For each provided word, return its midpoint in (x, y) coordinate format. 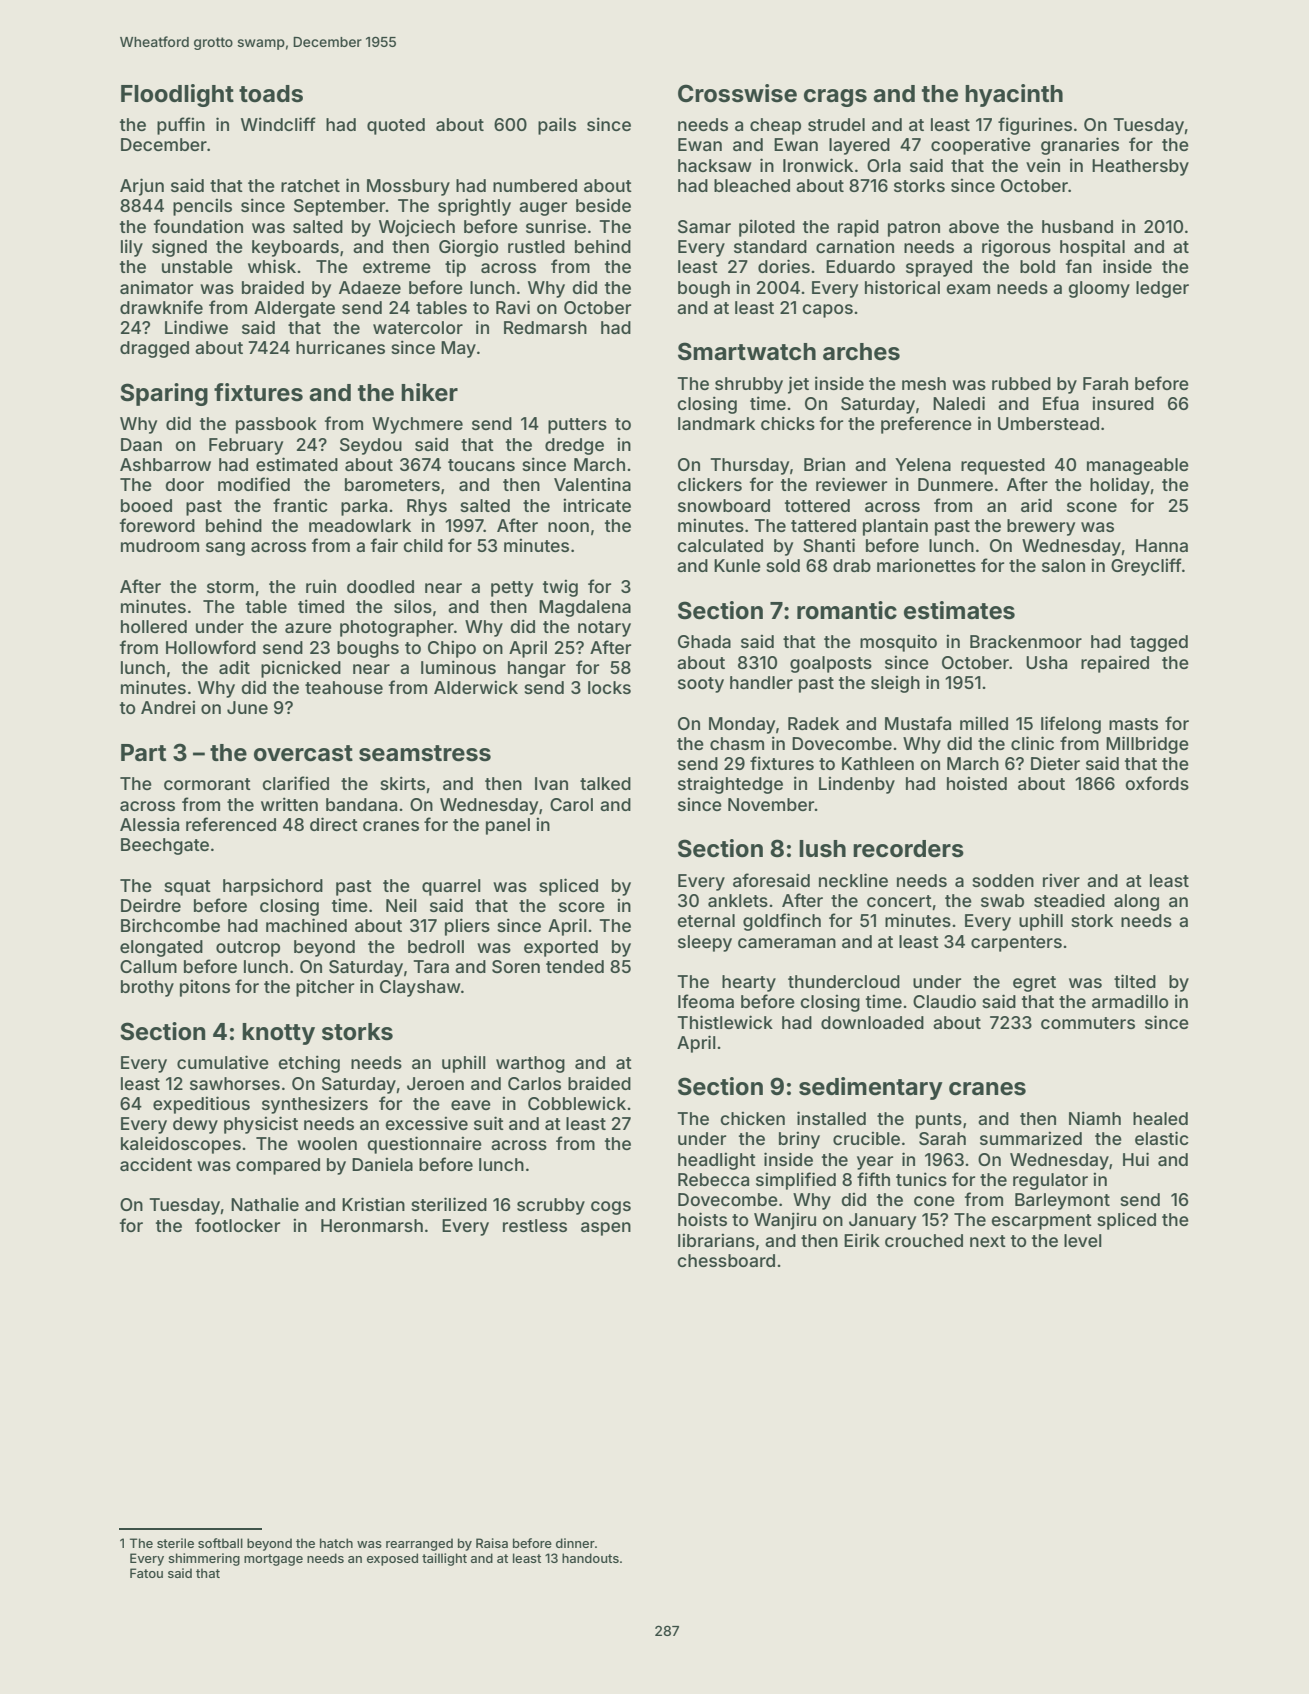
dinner (575, 1543)
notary (604, 629)
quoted (396, 126)
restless (535, 1225)
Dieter (1055, 763)
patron (914, 229)
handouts (590, 1558)
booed (146, 505)
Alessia (149, 824)
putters (577, 426)
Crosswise (737, 93)
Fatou (146, 1573)
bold (1037, 266)
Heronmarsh (372, 1225)
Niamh (1095, 1118)
